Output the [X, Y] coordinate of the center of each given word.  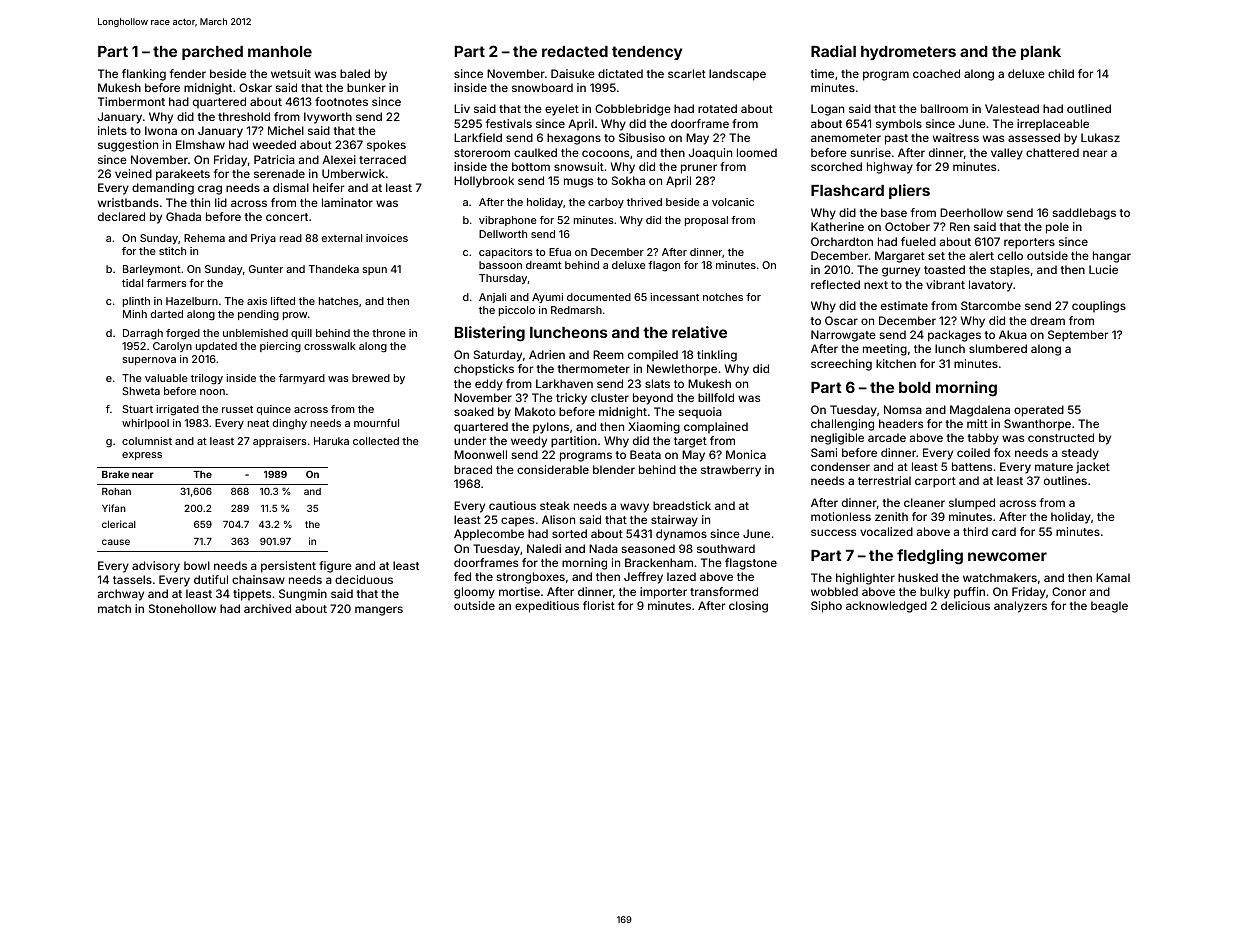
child [1061, 73]
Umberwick [353, 173]
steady [1080, 454]
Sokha [628, 180]
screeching [841, 365]
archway [121, 595]
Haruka [331, 441]
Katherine [837, 226]
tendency [647, 53]
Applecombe [489, 535]
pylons [551, 428]
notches [723, 297]
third [975, 531]
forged [183, 334]
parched [212, 53]
